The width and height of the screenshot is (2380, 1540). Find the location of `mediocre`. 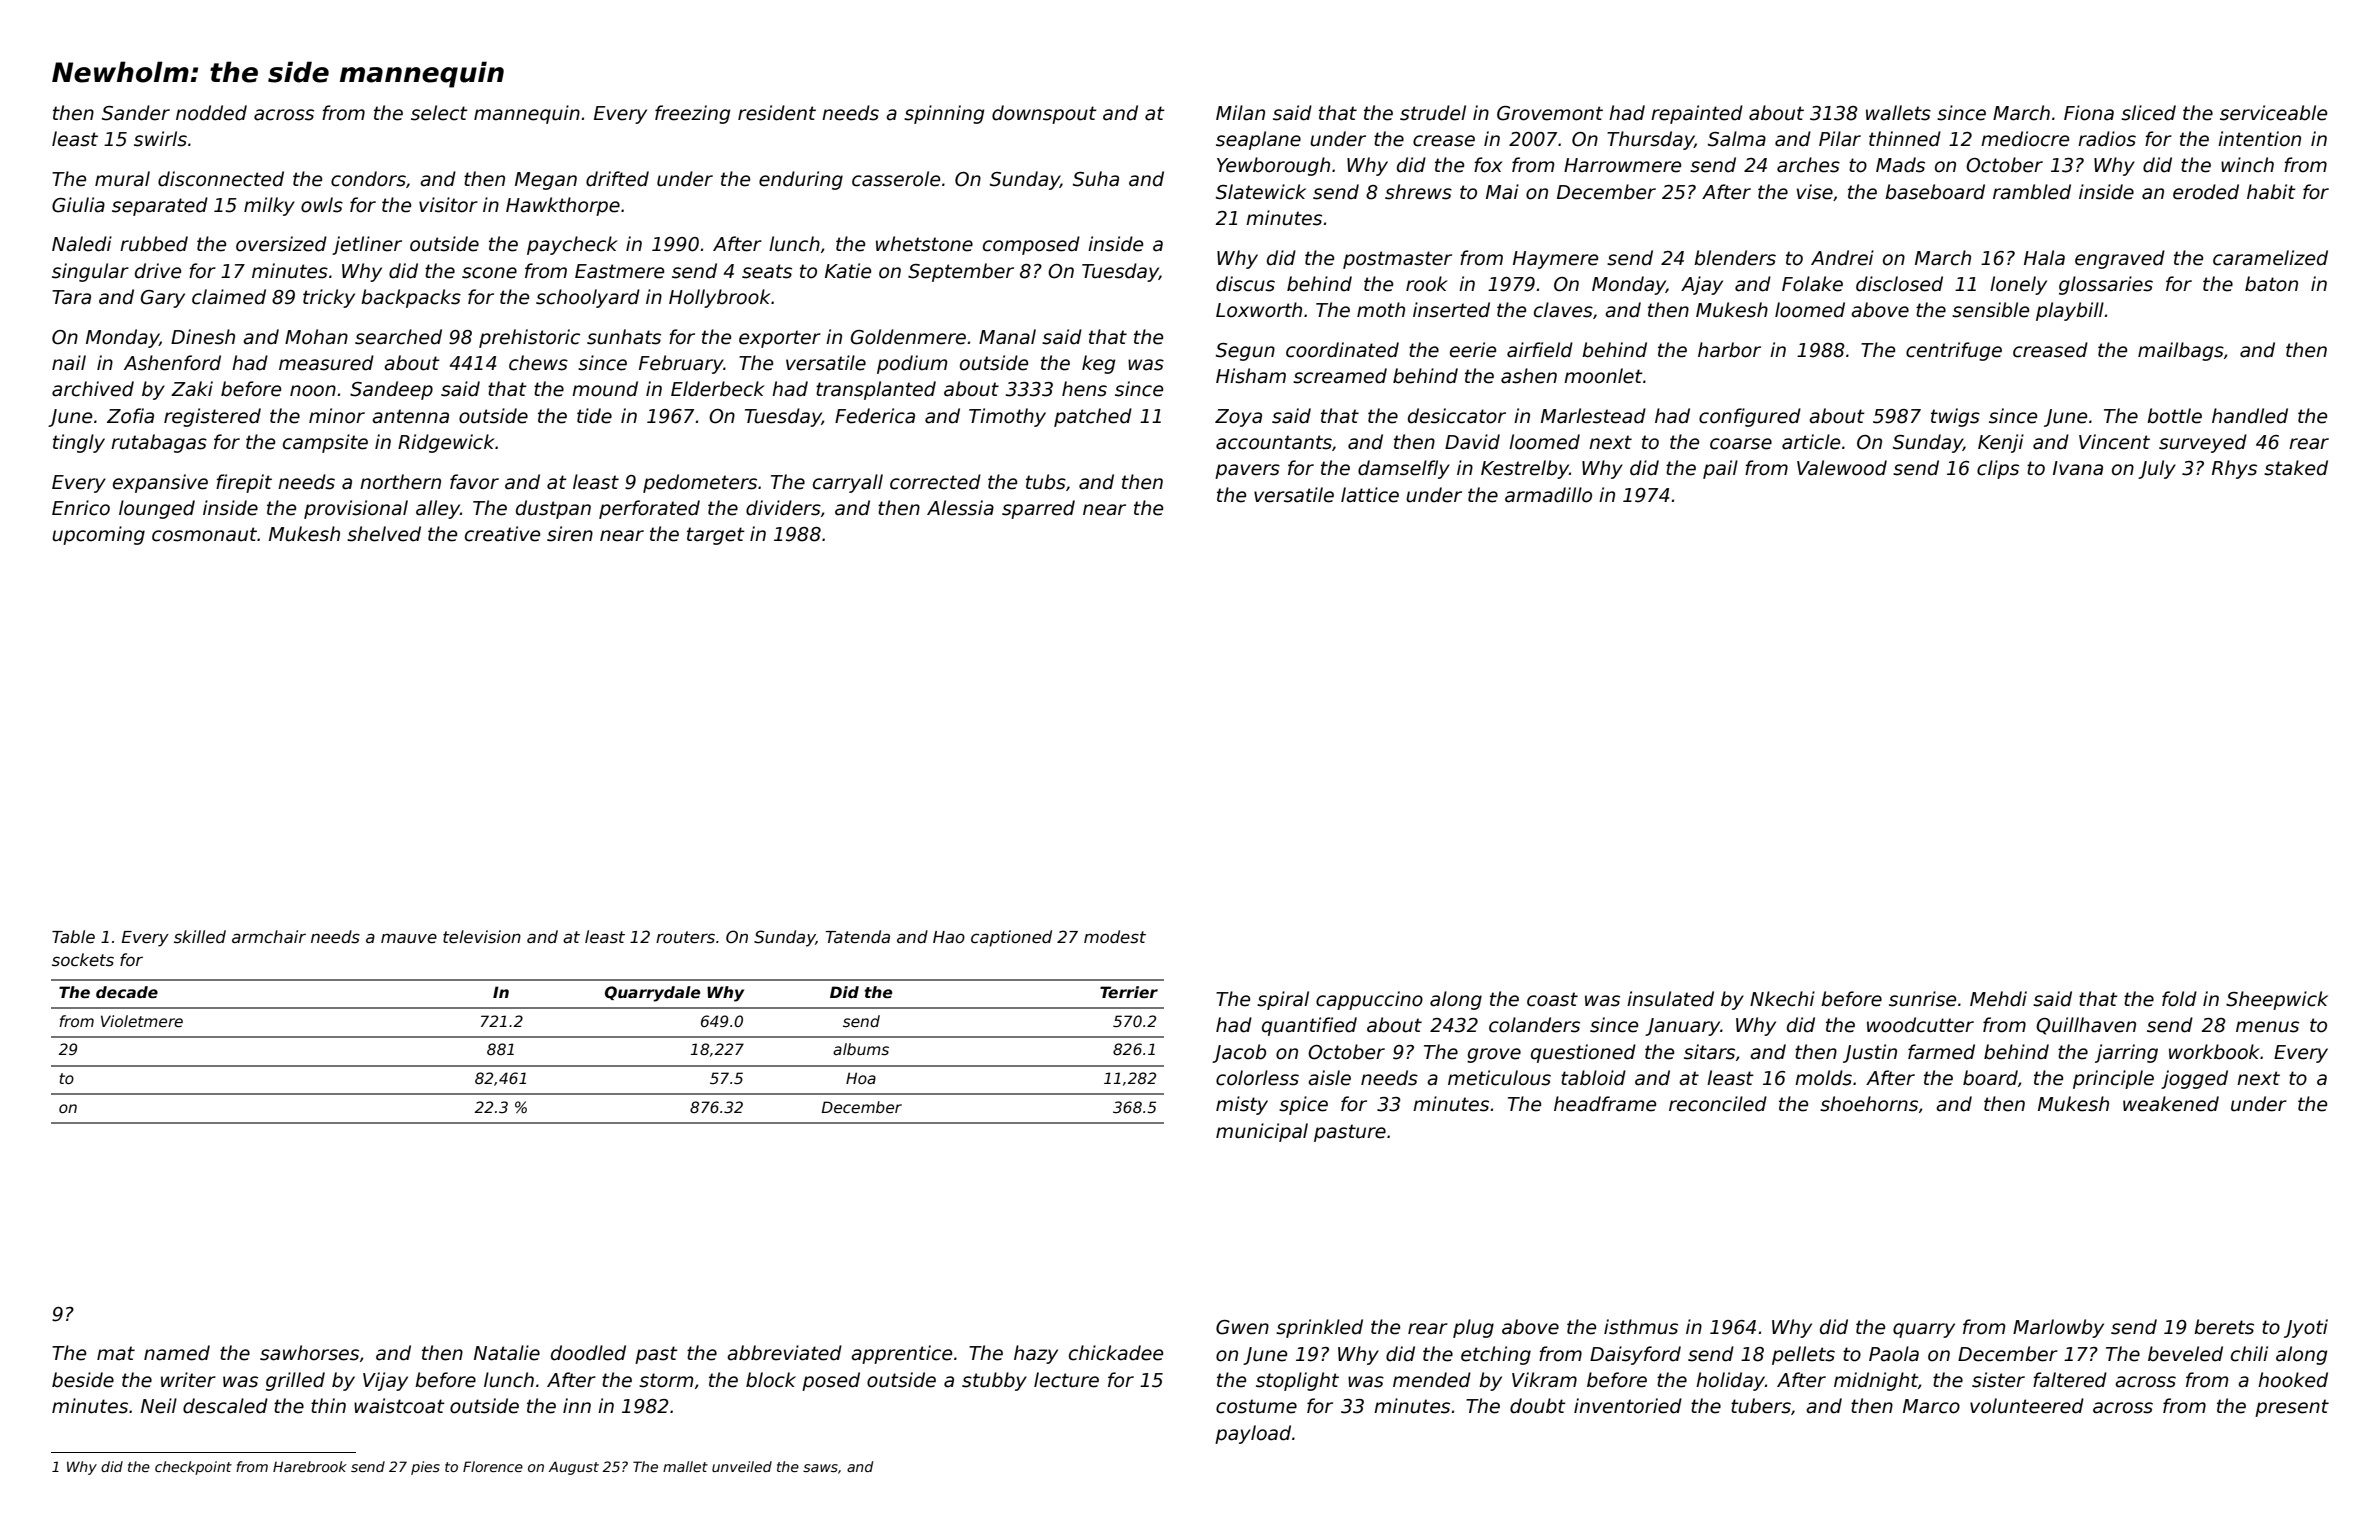

mediocre is located at coordinates (2025, 139).
